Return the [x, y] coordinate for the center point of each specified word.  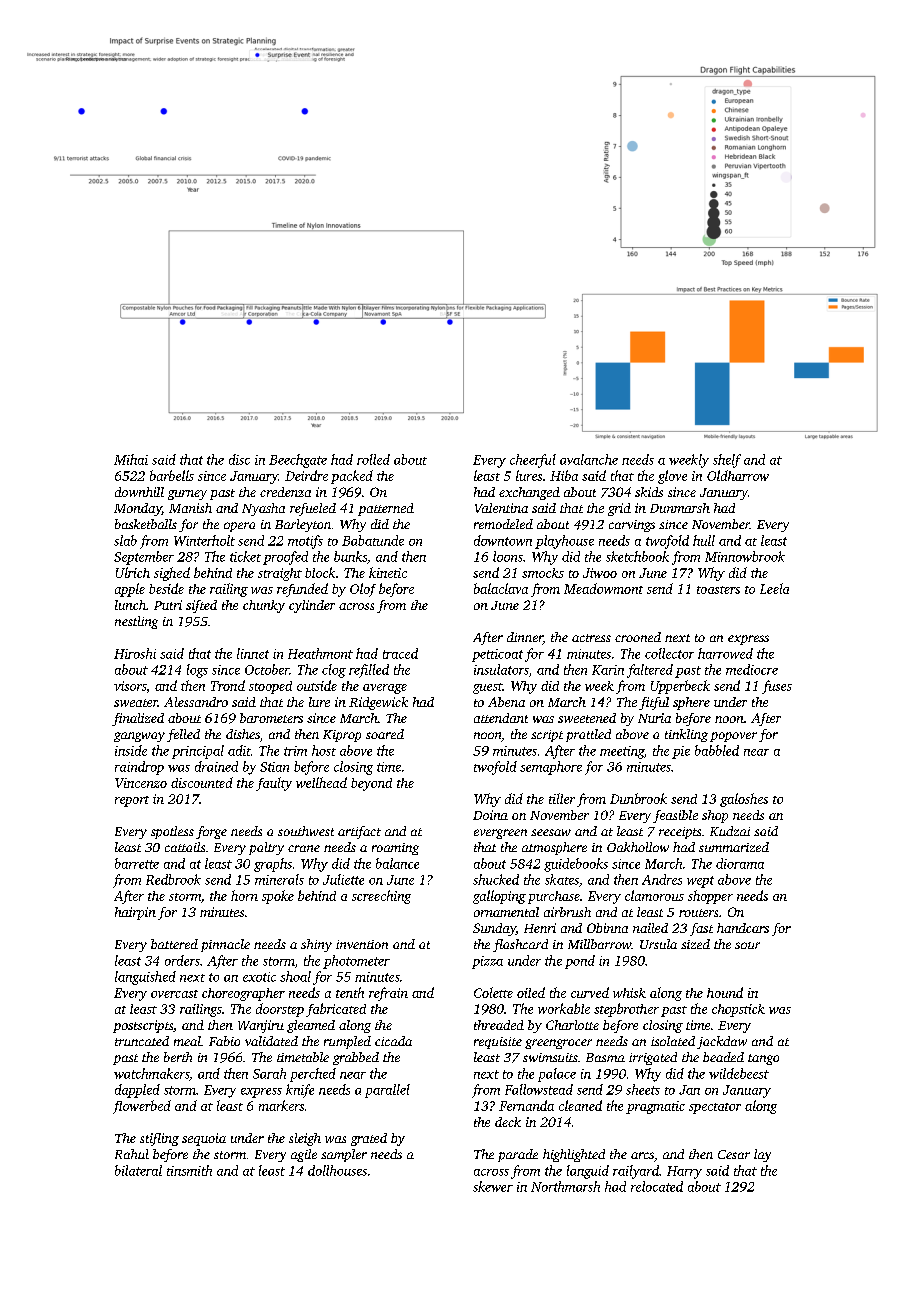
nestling [136, 622]
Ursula [658, 944]
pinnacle [225, 945]
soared [385, 734]
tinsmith [189, 1170]
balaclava [501, 588]
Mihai [131, 459]
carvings [632, 526]
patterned [386, 509]
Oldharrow [738, 475]
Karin [608, 670]
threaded [499, 1025]
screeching [381, 897]
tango [763, 1059]
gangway [139, 737]
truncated [142, 1041]
